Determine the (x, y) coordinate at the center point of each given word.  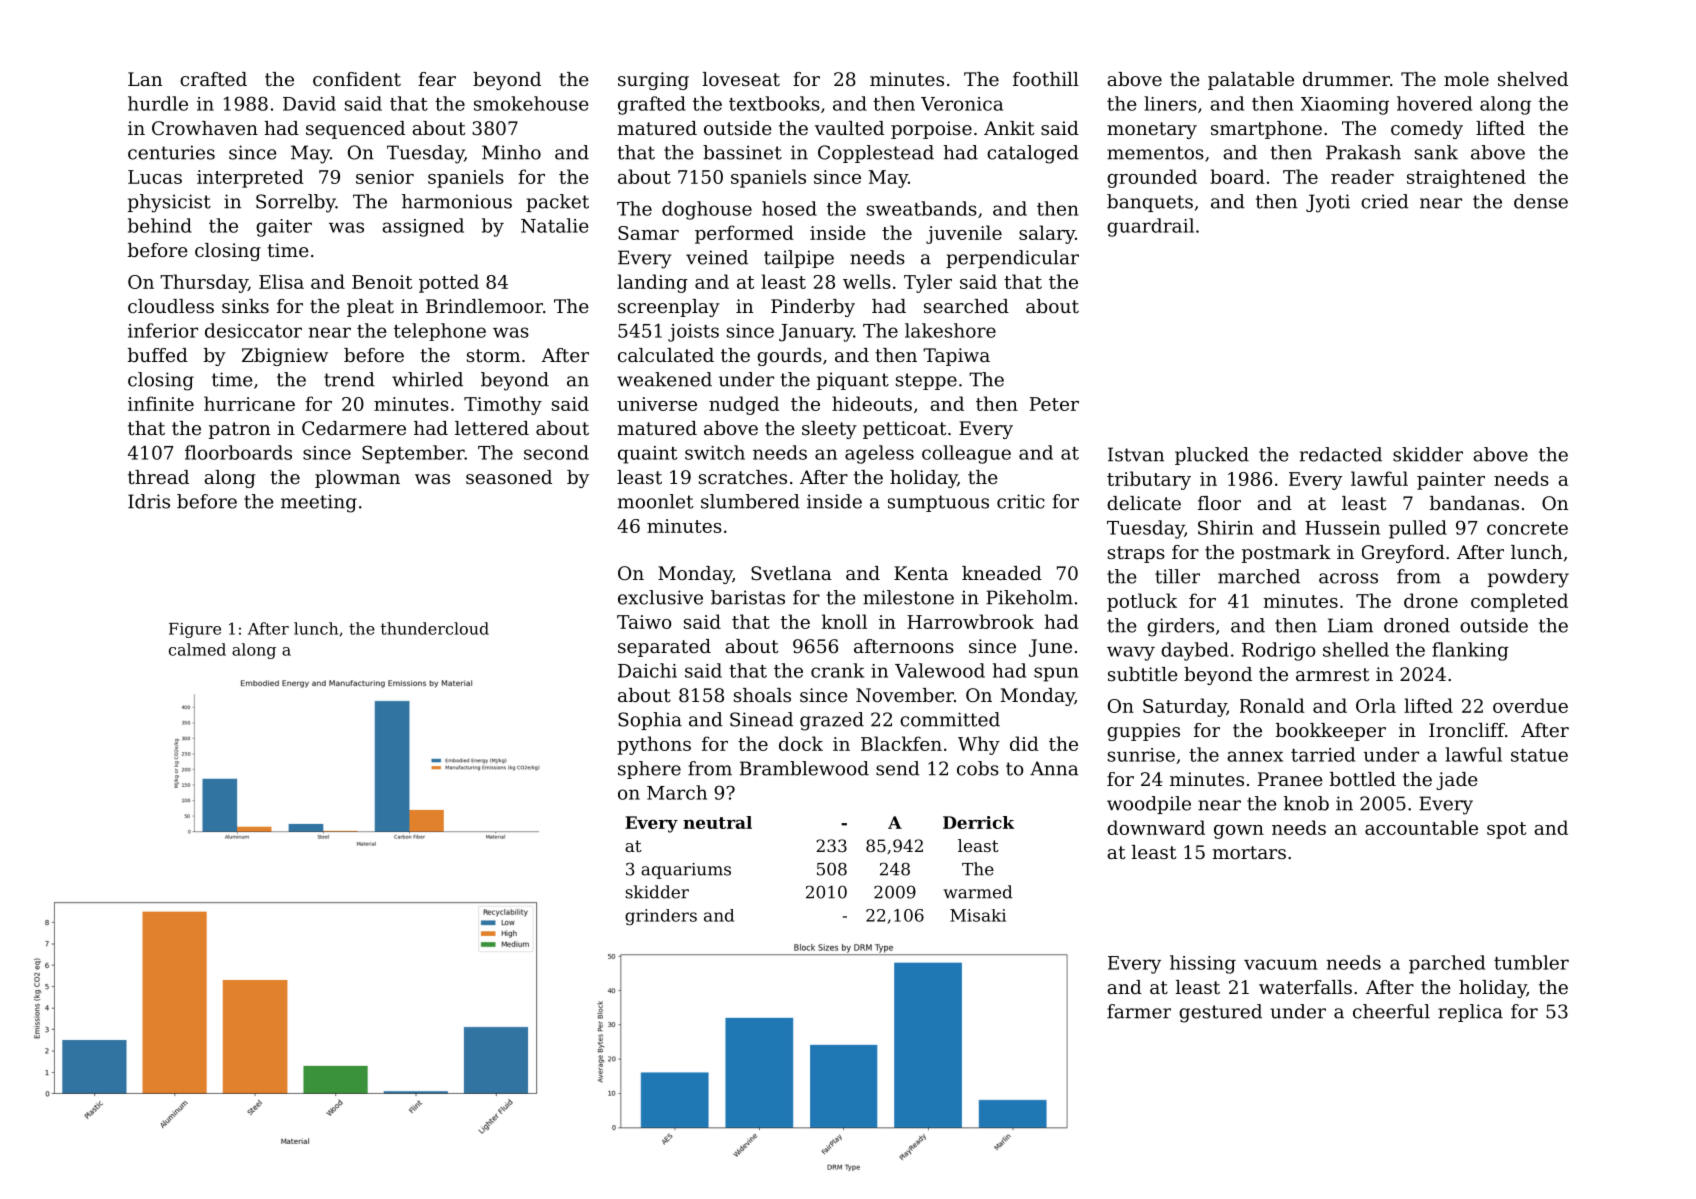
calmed (197, 649)
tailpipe (799, 259)
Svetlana (791, 573)
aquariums (686, 871)
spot (1506, 830)
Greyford (1403, 554)
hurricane (249, 403)
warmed (977, 892)
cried (1385, 201)
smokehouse (531, 103)
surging (653, 81)
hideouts (872, 403)
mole (1466, 79)
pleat (370, 308)
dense (1541, 201)
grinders (661, 917)
